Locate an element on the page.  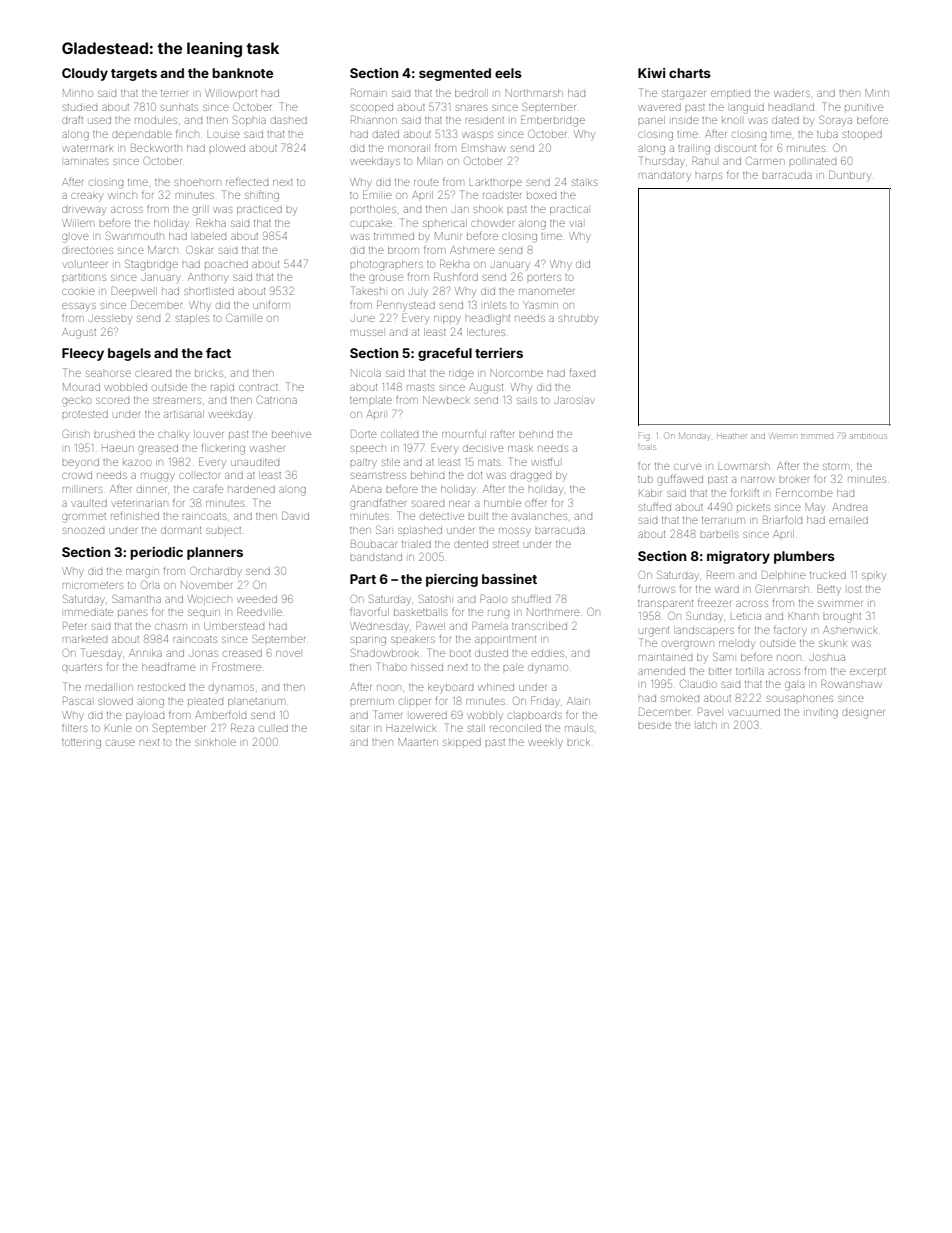
mournful is located at coordinates (464, 434).
